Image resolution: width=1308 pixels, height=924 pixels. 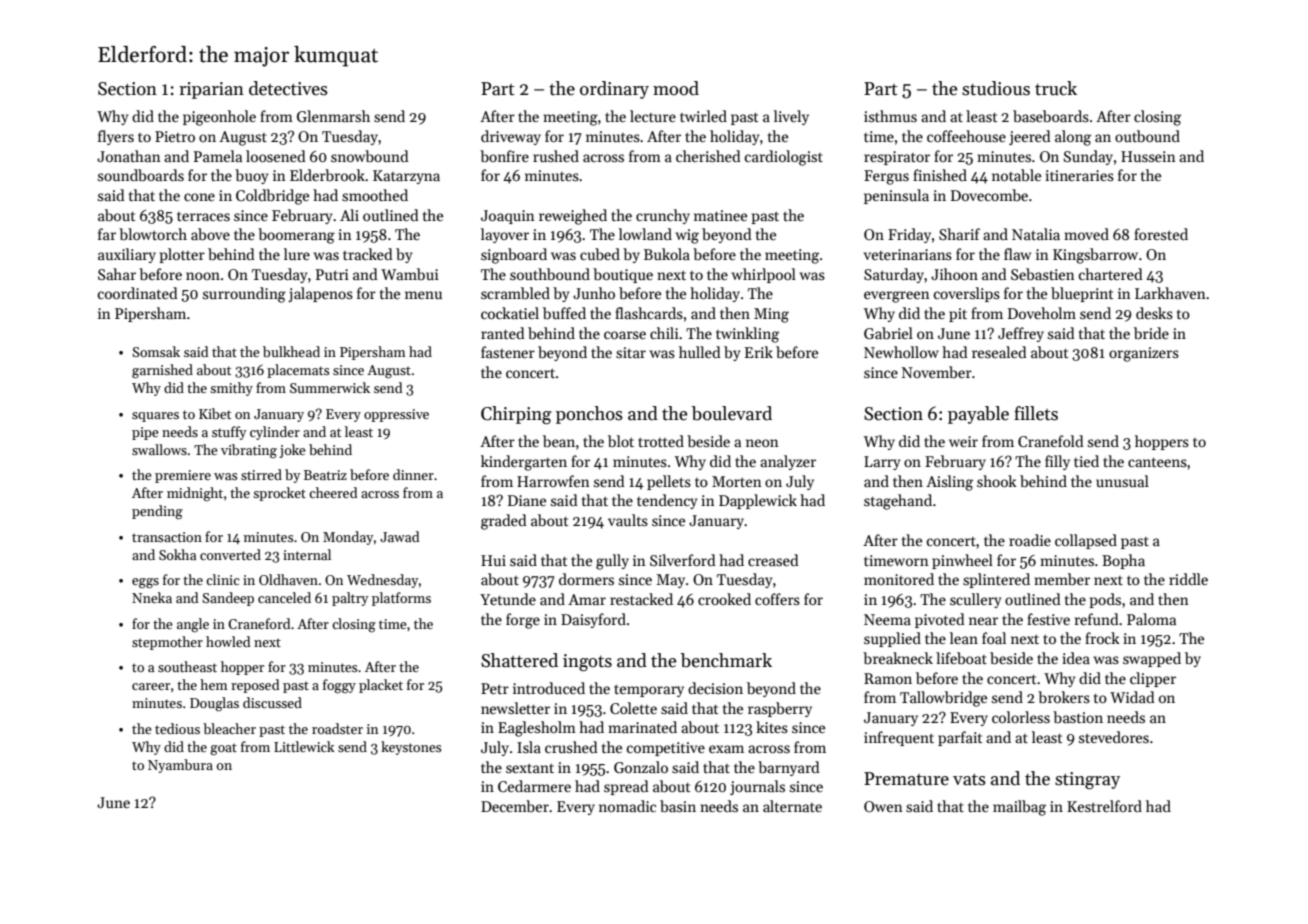 I want to click on lively, so click(x=791, y=117).
